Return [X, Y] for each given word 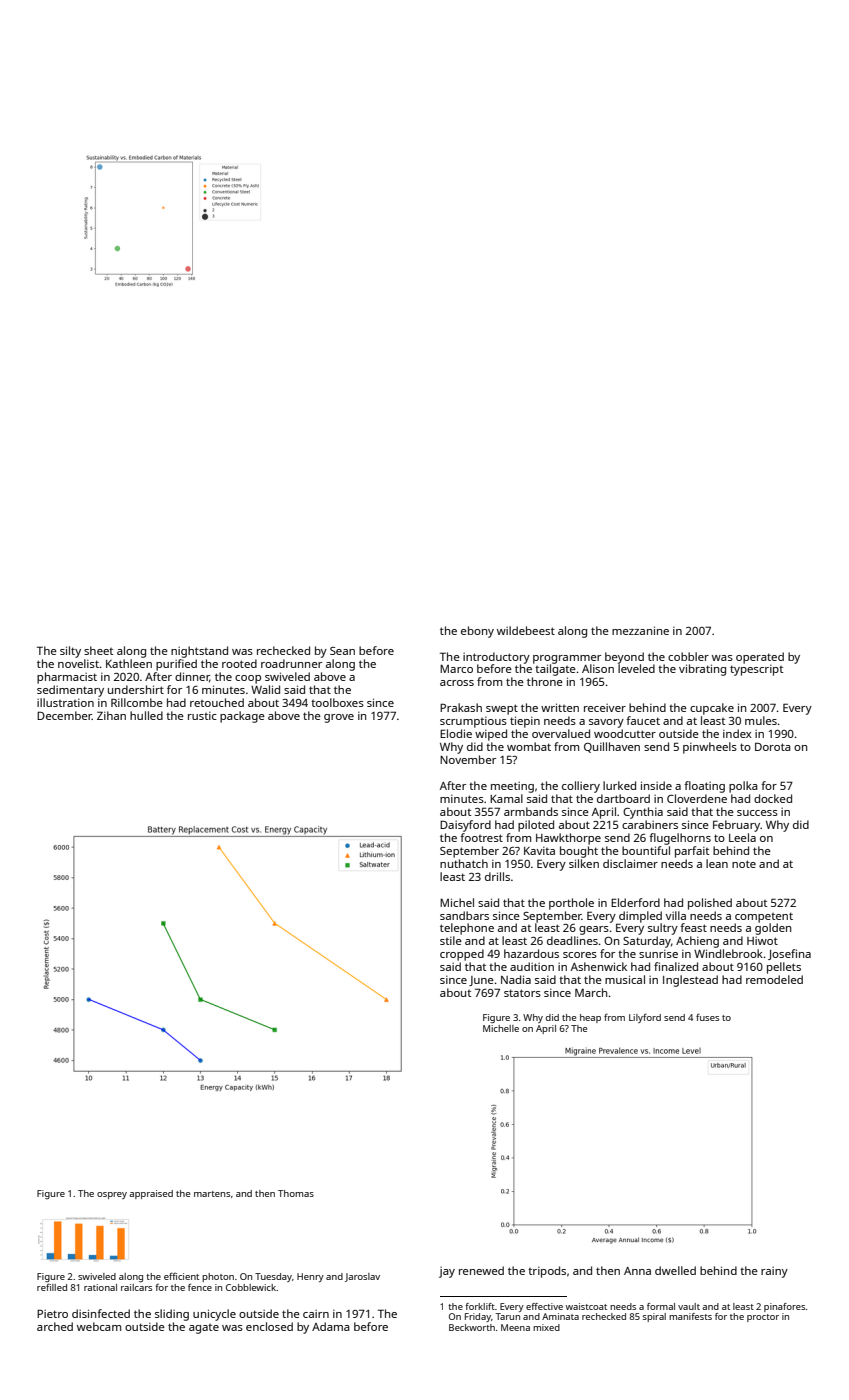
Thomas [296, 1193]
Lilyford [645, 1018]
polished [710, 904]
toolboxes [337, 702]
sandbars [464, 915]
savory [606, 723]
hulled [146, 715]
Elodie [456, 733]
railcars [136, 1287]
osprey [112, 1195]
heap [590, 1018]
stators [522, 993]
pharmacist [67, 678]
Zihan [111, 715]
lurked [619, 785]
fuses [707, 1017]
